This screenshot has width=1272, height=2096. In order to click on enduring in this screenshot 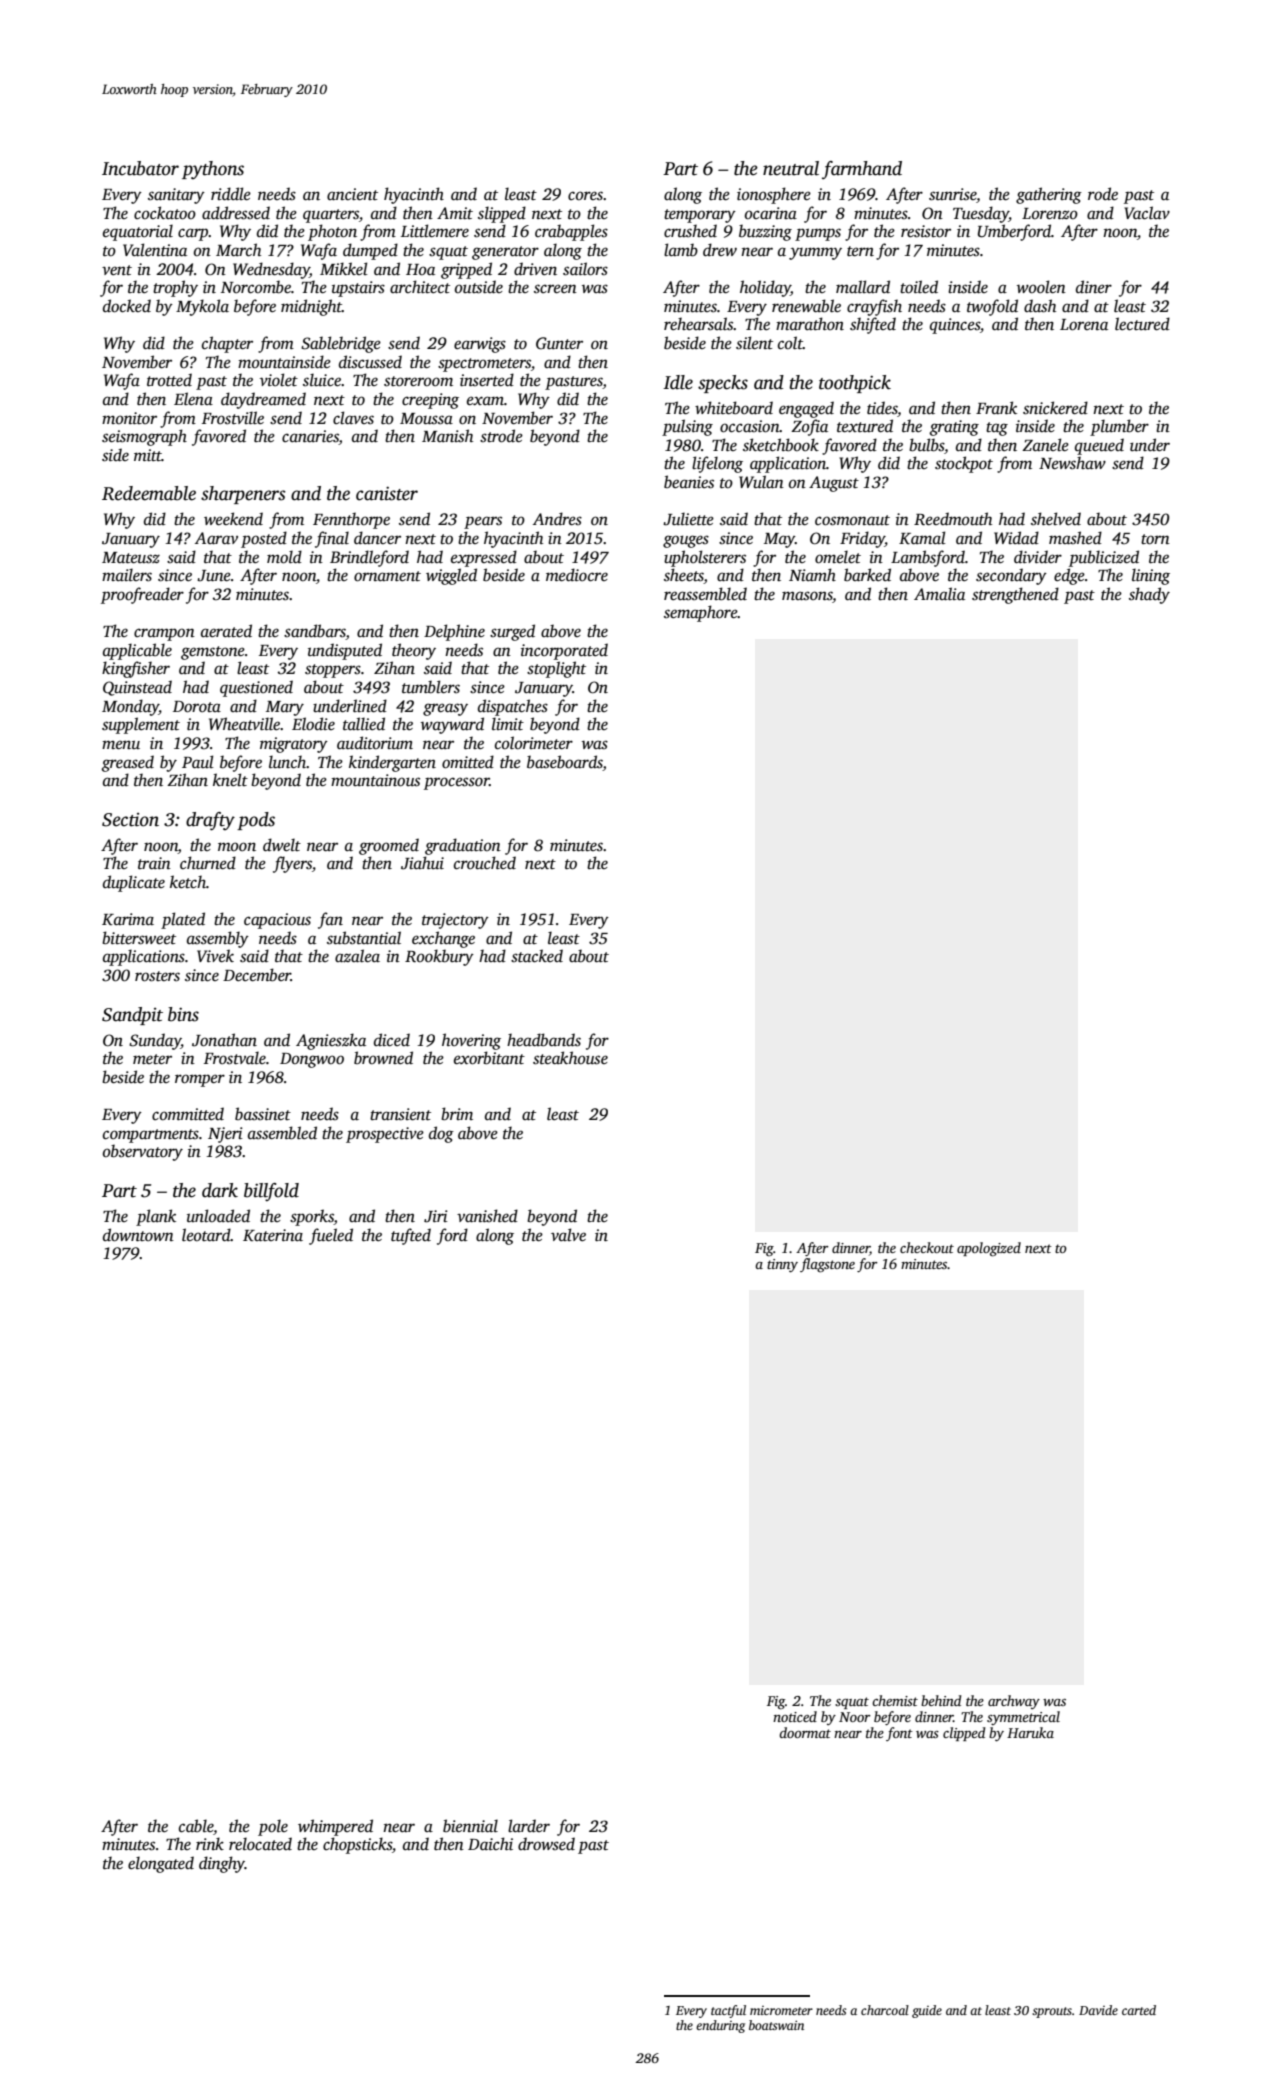, I will do `click(720, 2026)`.
